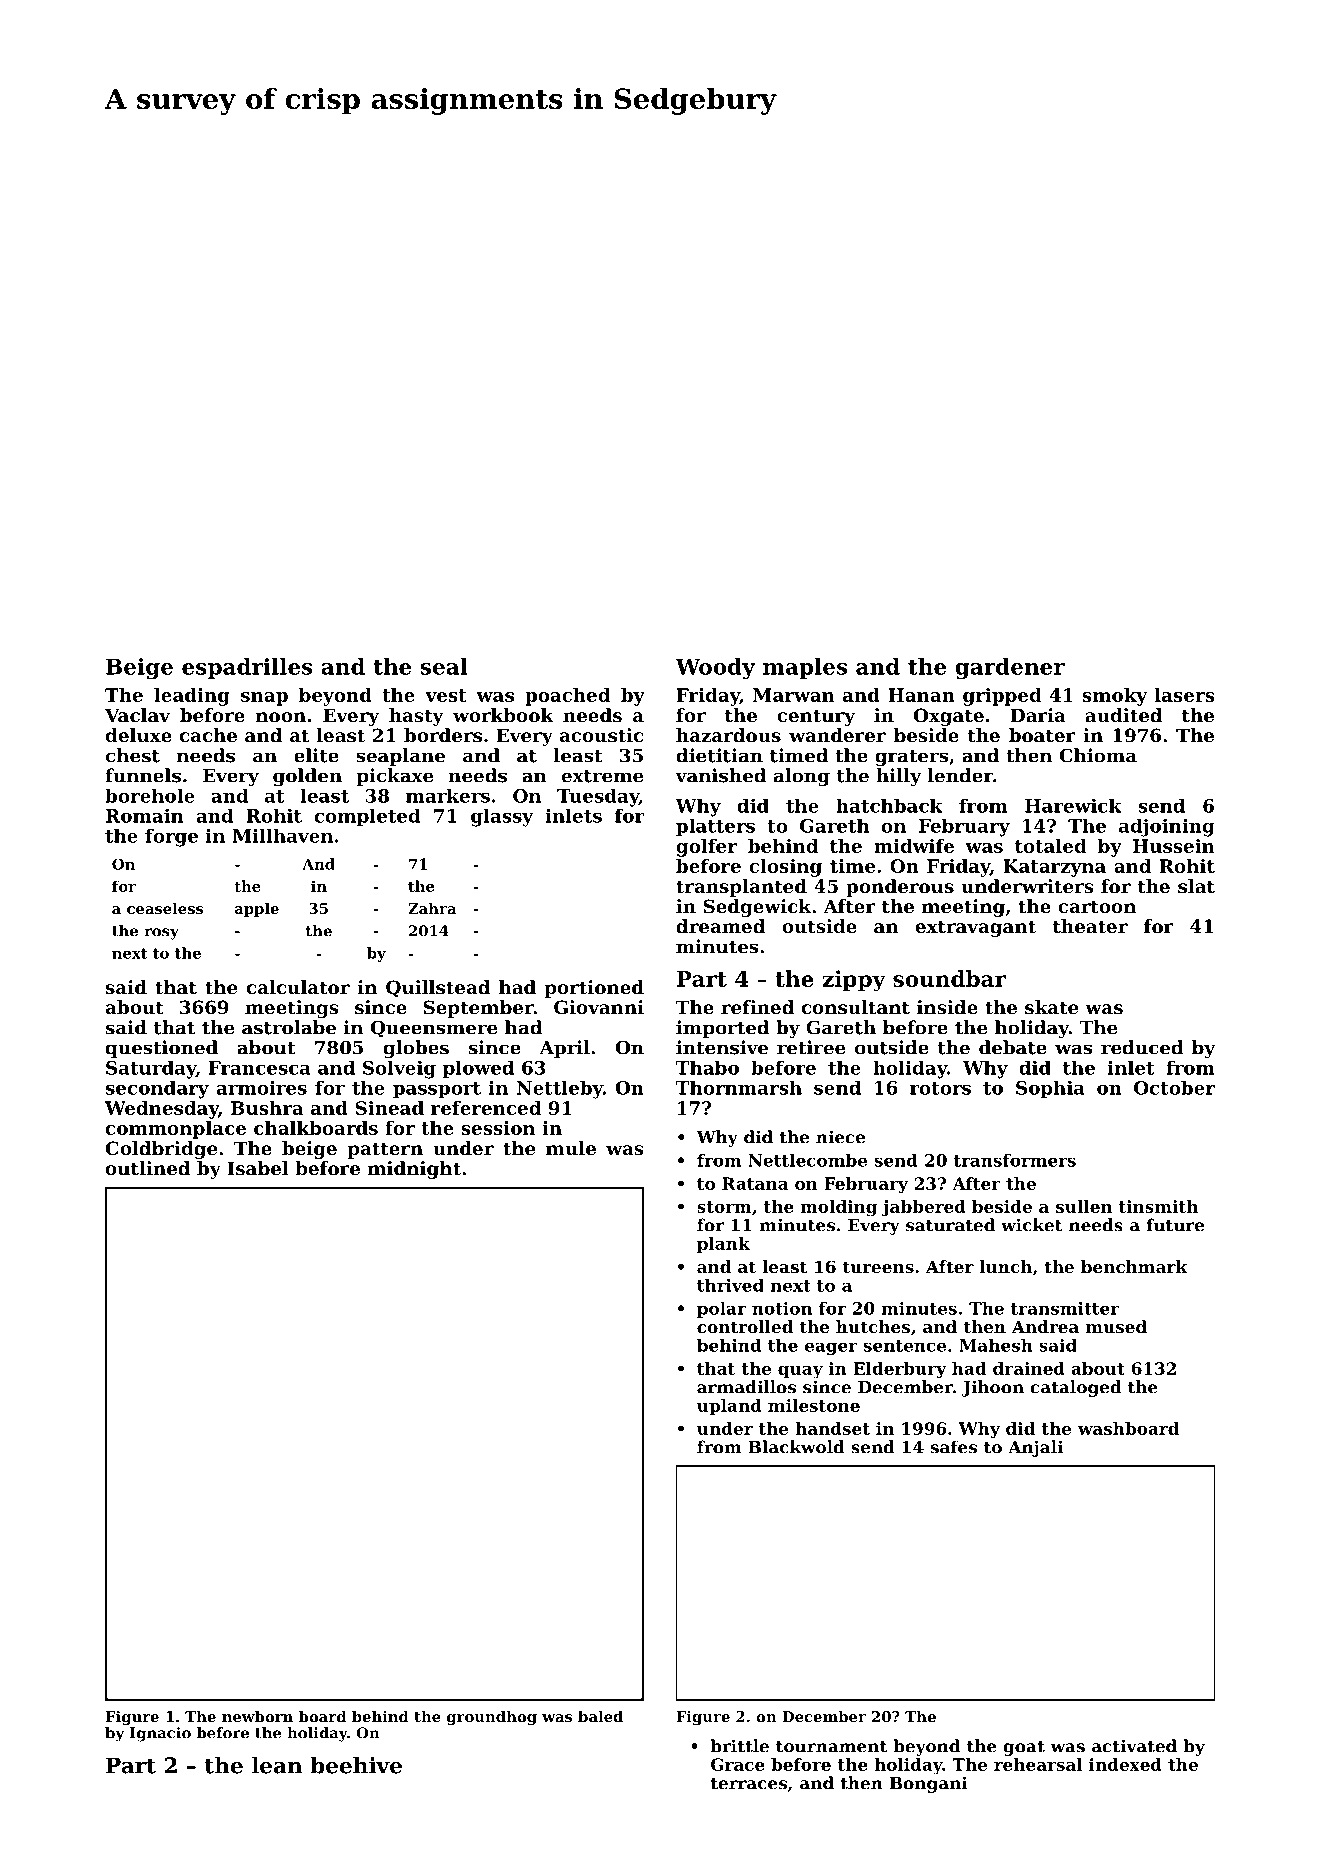 Image resolution: width=1320 pixels, height=1866 pixels. I want to click on baled, so click(600, 1716).
